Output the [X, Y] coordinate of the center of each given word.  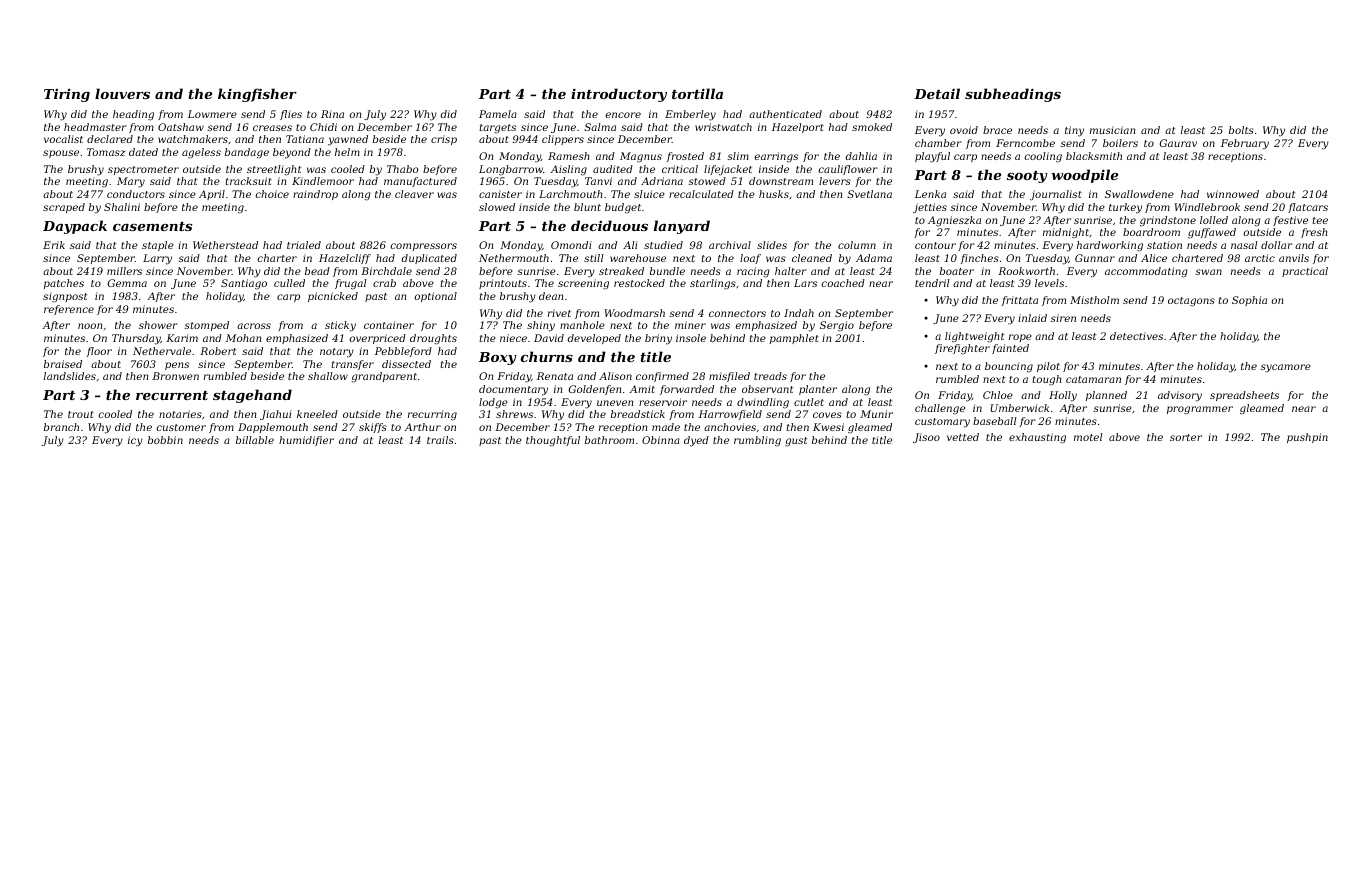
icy [135, 441]
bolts [1241, 130]
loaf [750, 259]
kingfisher [257, 95]
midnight [1066, 233]
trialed [304, 245]
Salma [600, 127]
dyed [696, 441]
